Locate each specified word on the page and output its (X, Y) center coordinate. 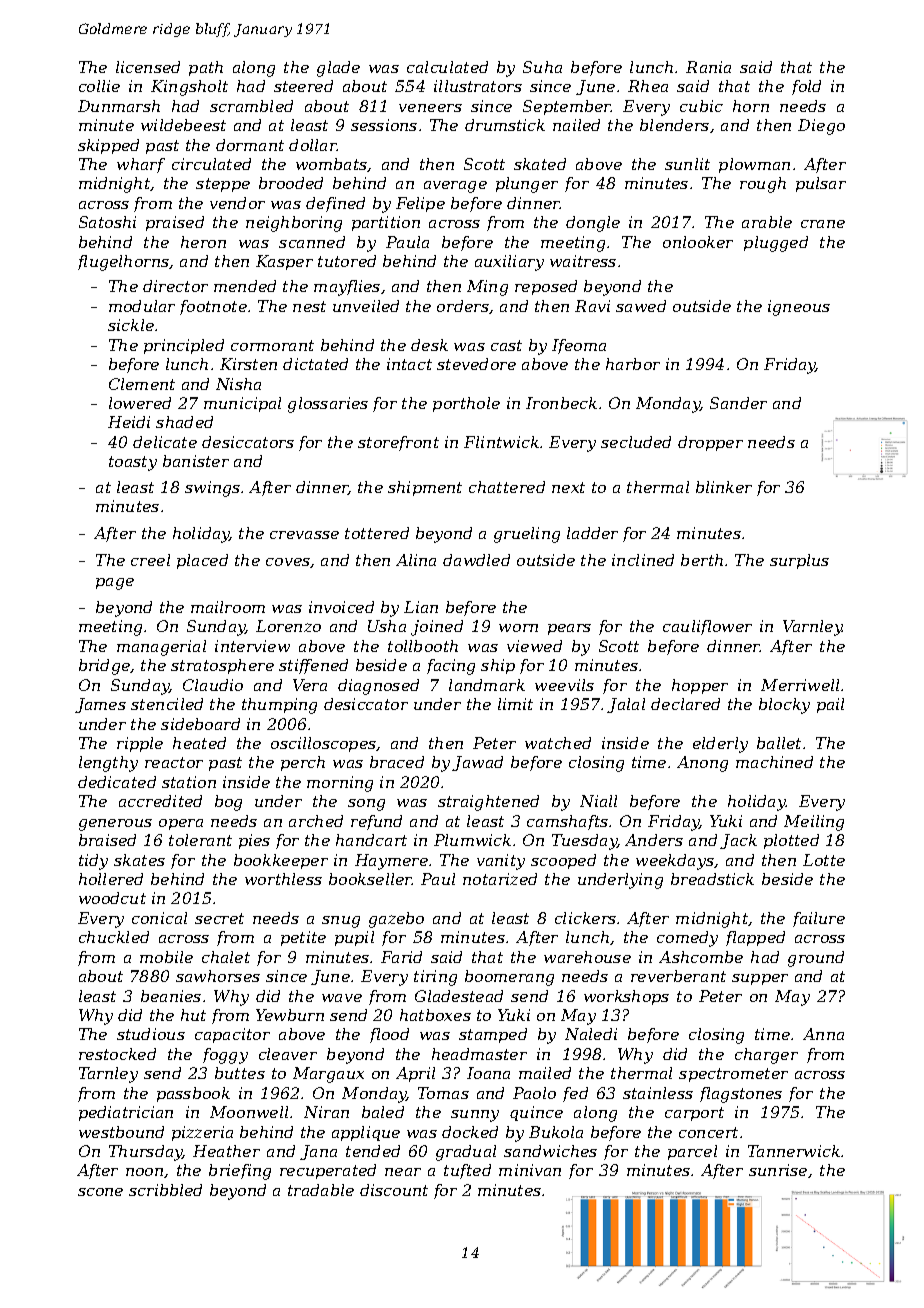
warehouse (587, 957)
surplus (799, 561)
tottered (377, 533)
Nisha (238, 384)
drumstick (505, 125)
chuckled (114, 937)
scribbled (165, 1190)
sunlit (687, 164)
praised (175, 223)
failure (819, 919)
